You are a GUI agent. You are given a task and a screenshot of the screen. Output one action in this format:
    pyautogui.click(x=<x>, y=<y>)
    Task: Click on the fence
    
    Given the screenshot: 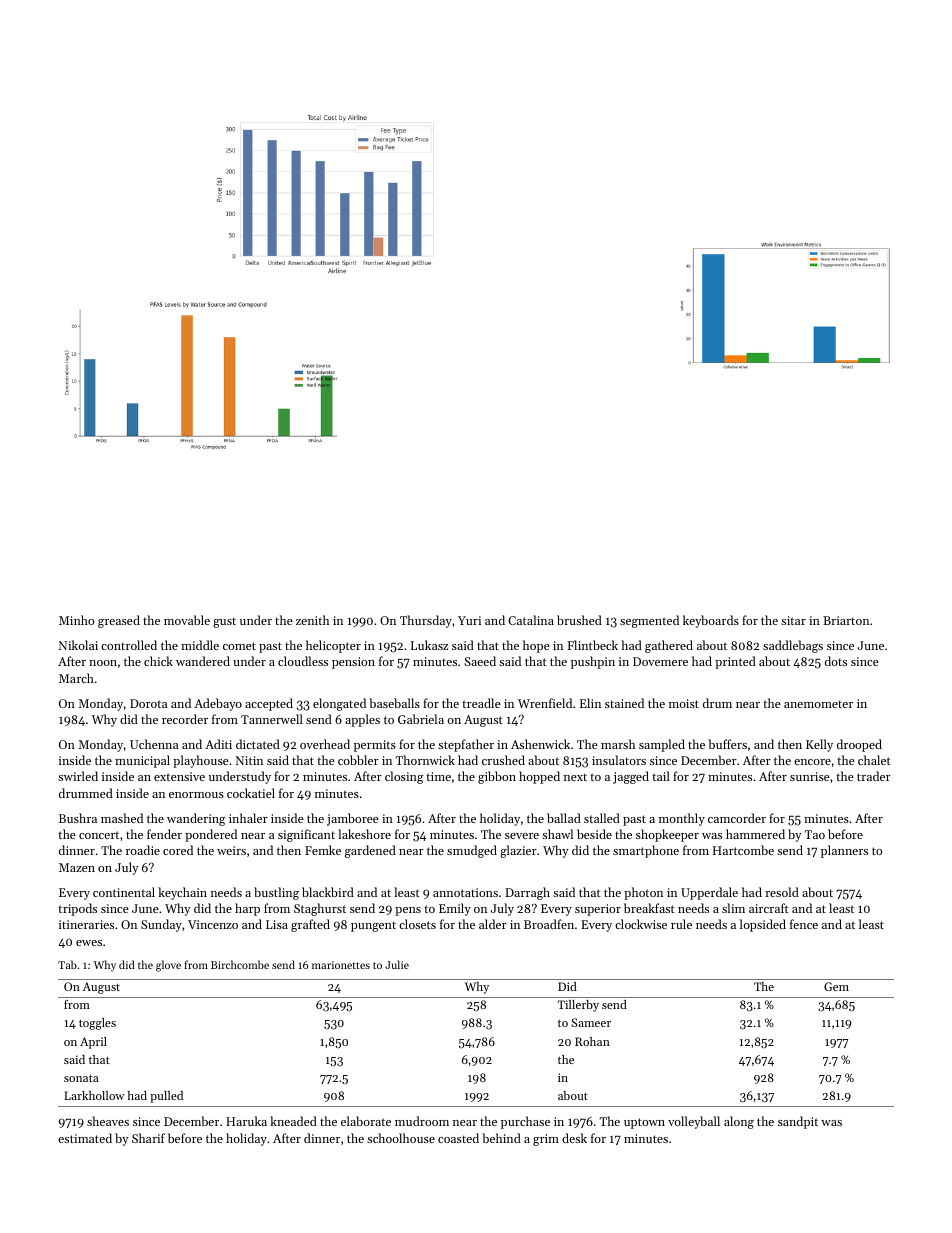 What is the action you would take?
    pyautogui.click(x=804, y=924)
